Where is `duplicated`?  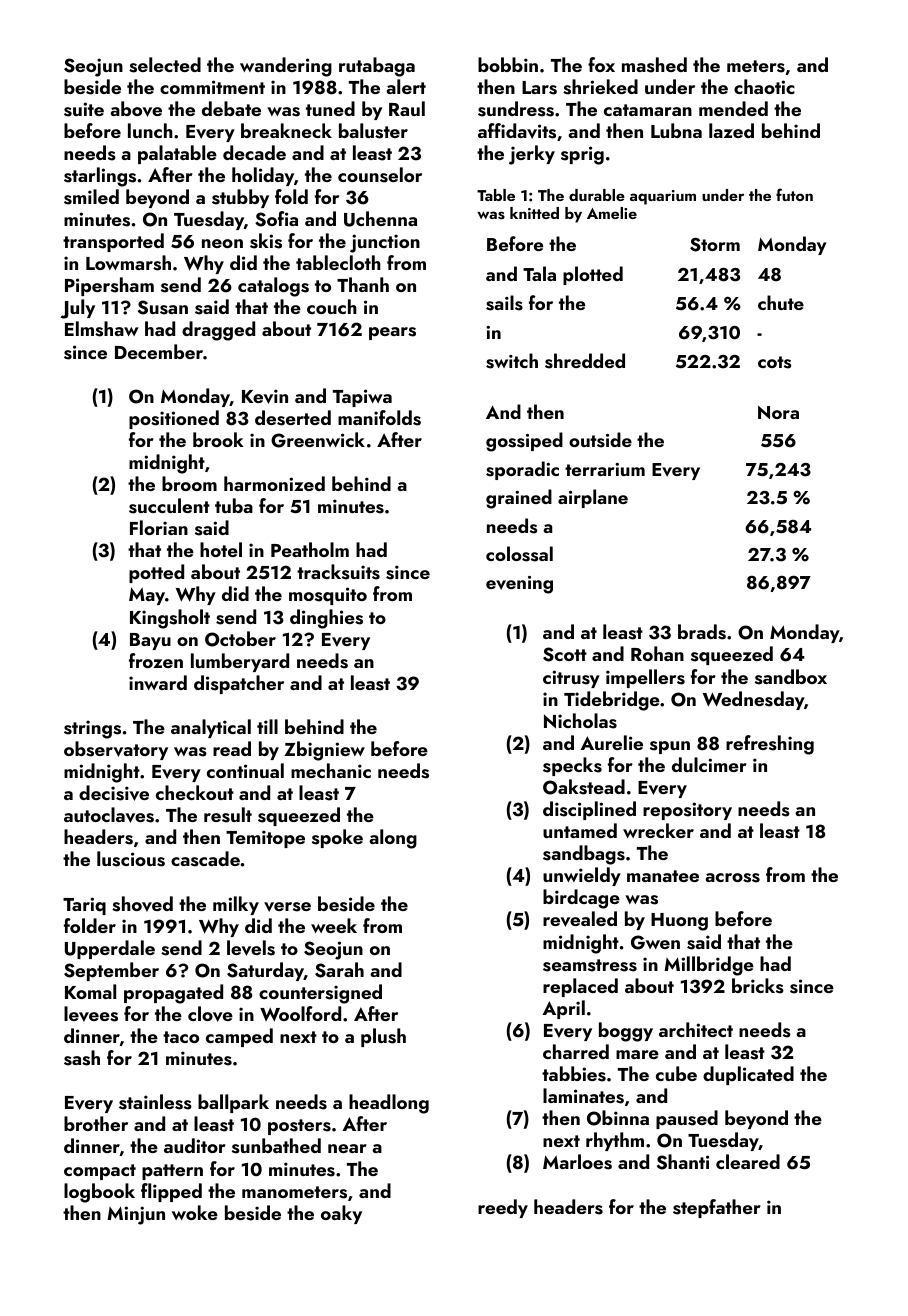
duplicated is located at coordinates (748, 1075).
